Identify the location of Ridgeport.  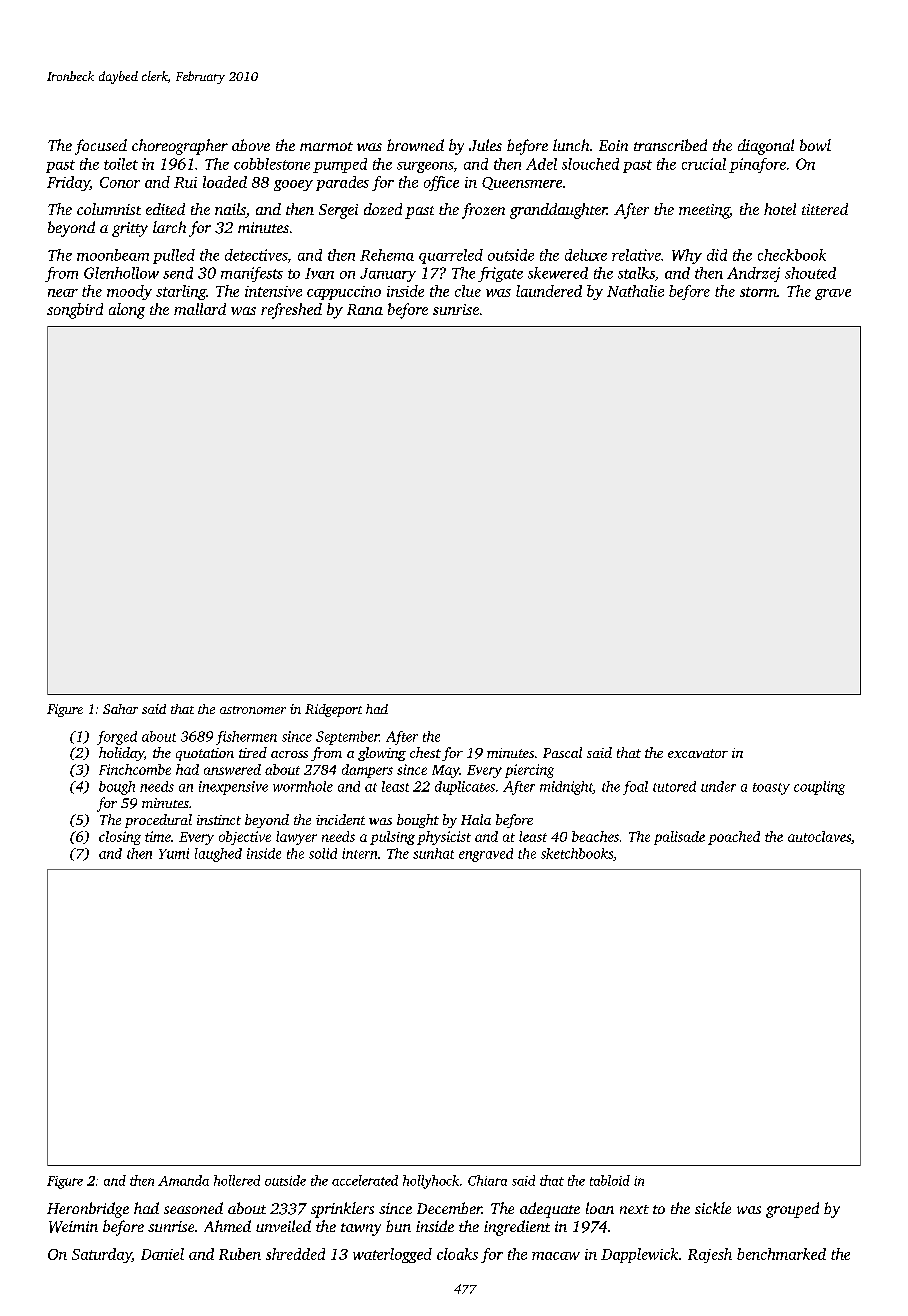
(333, 710).
